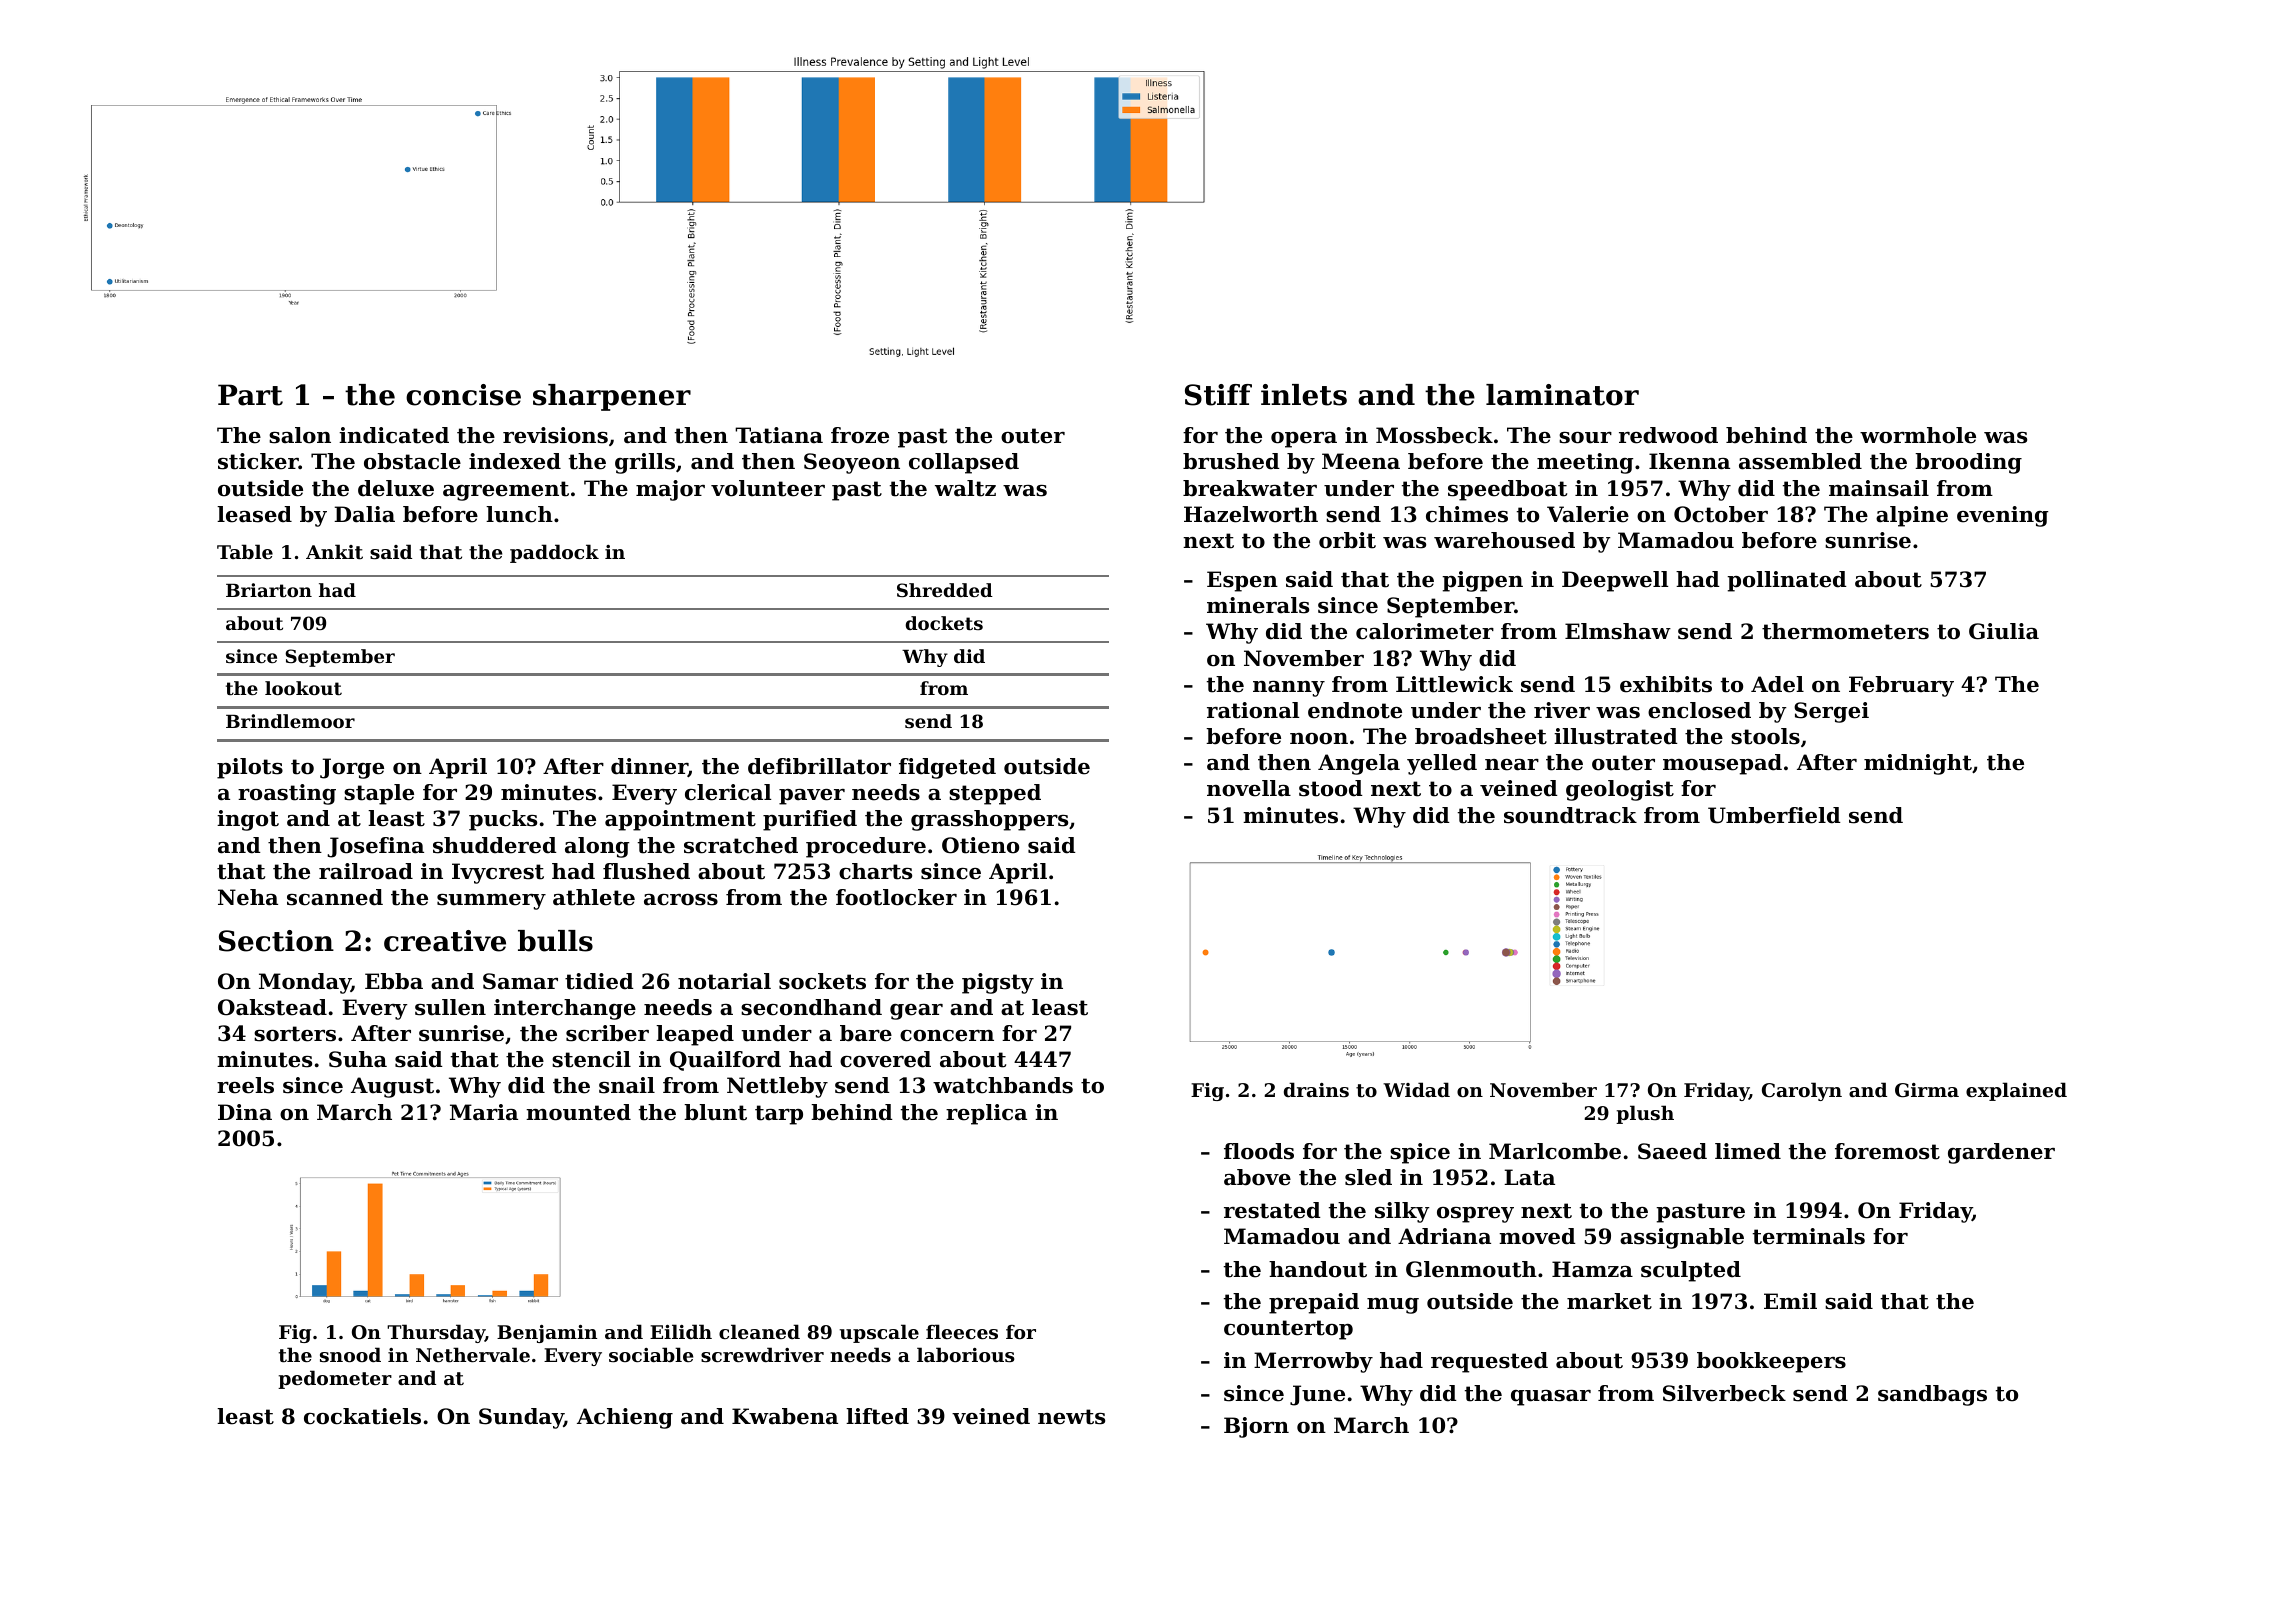 The width and height of the image is (2292, 1620). Describe the element at coordinates (1800, 461) in the image. I see `assembled` at that location.
